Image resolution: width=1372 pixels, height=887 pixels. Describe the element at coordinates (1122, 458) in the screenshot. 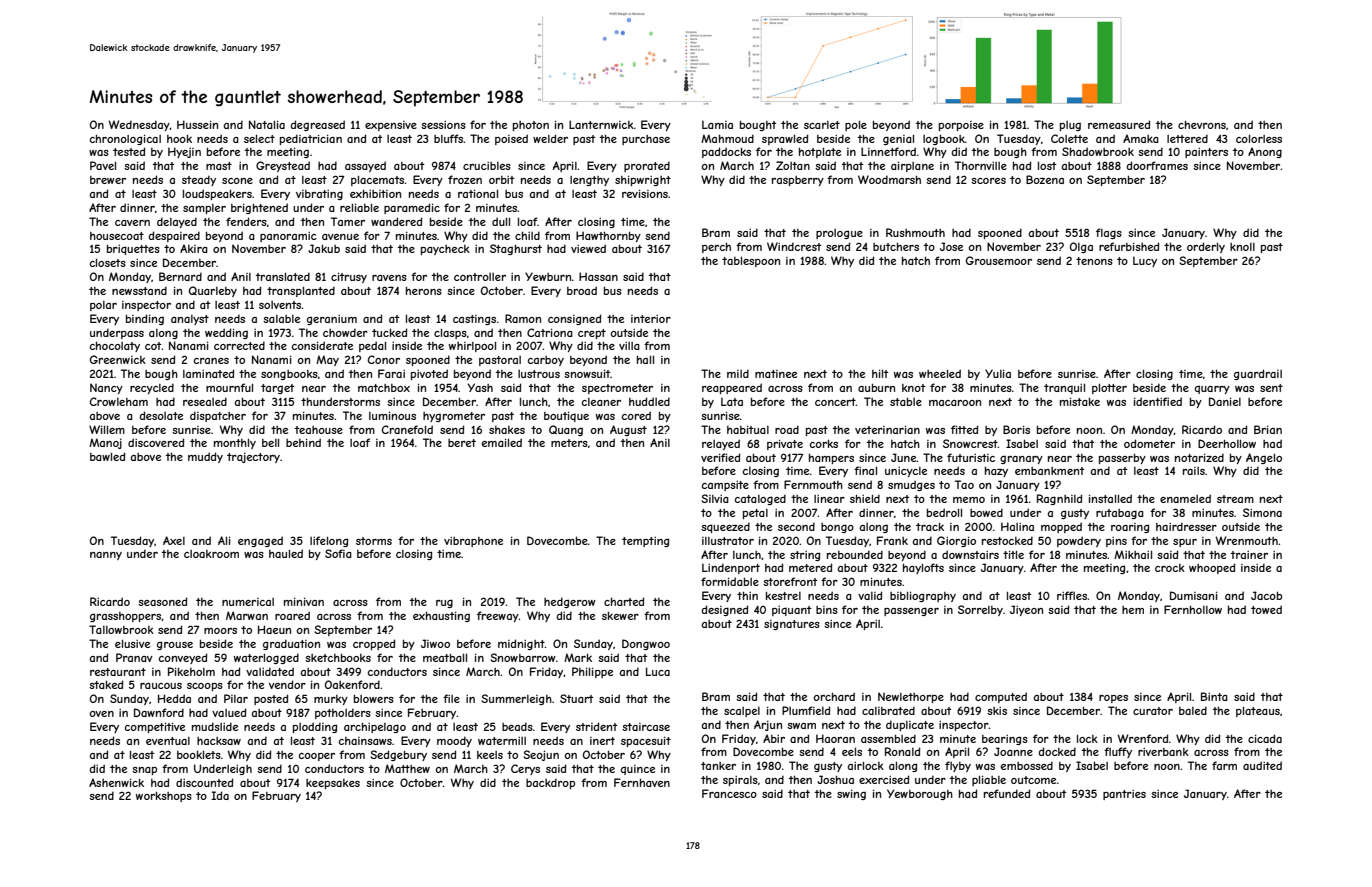

I see `passerby` at that location.
